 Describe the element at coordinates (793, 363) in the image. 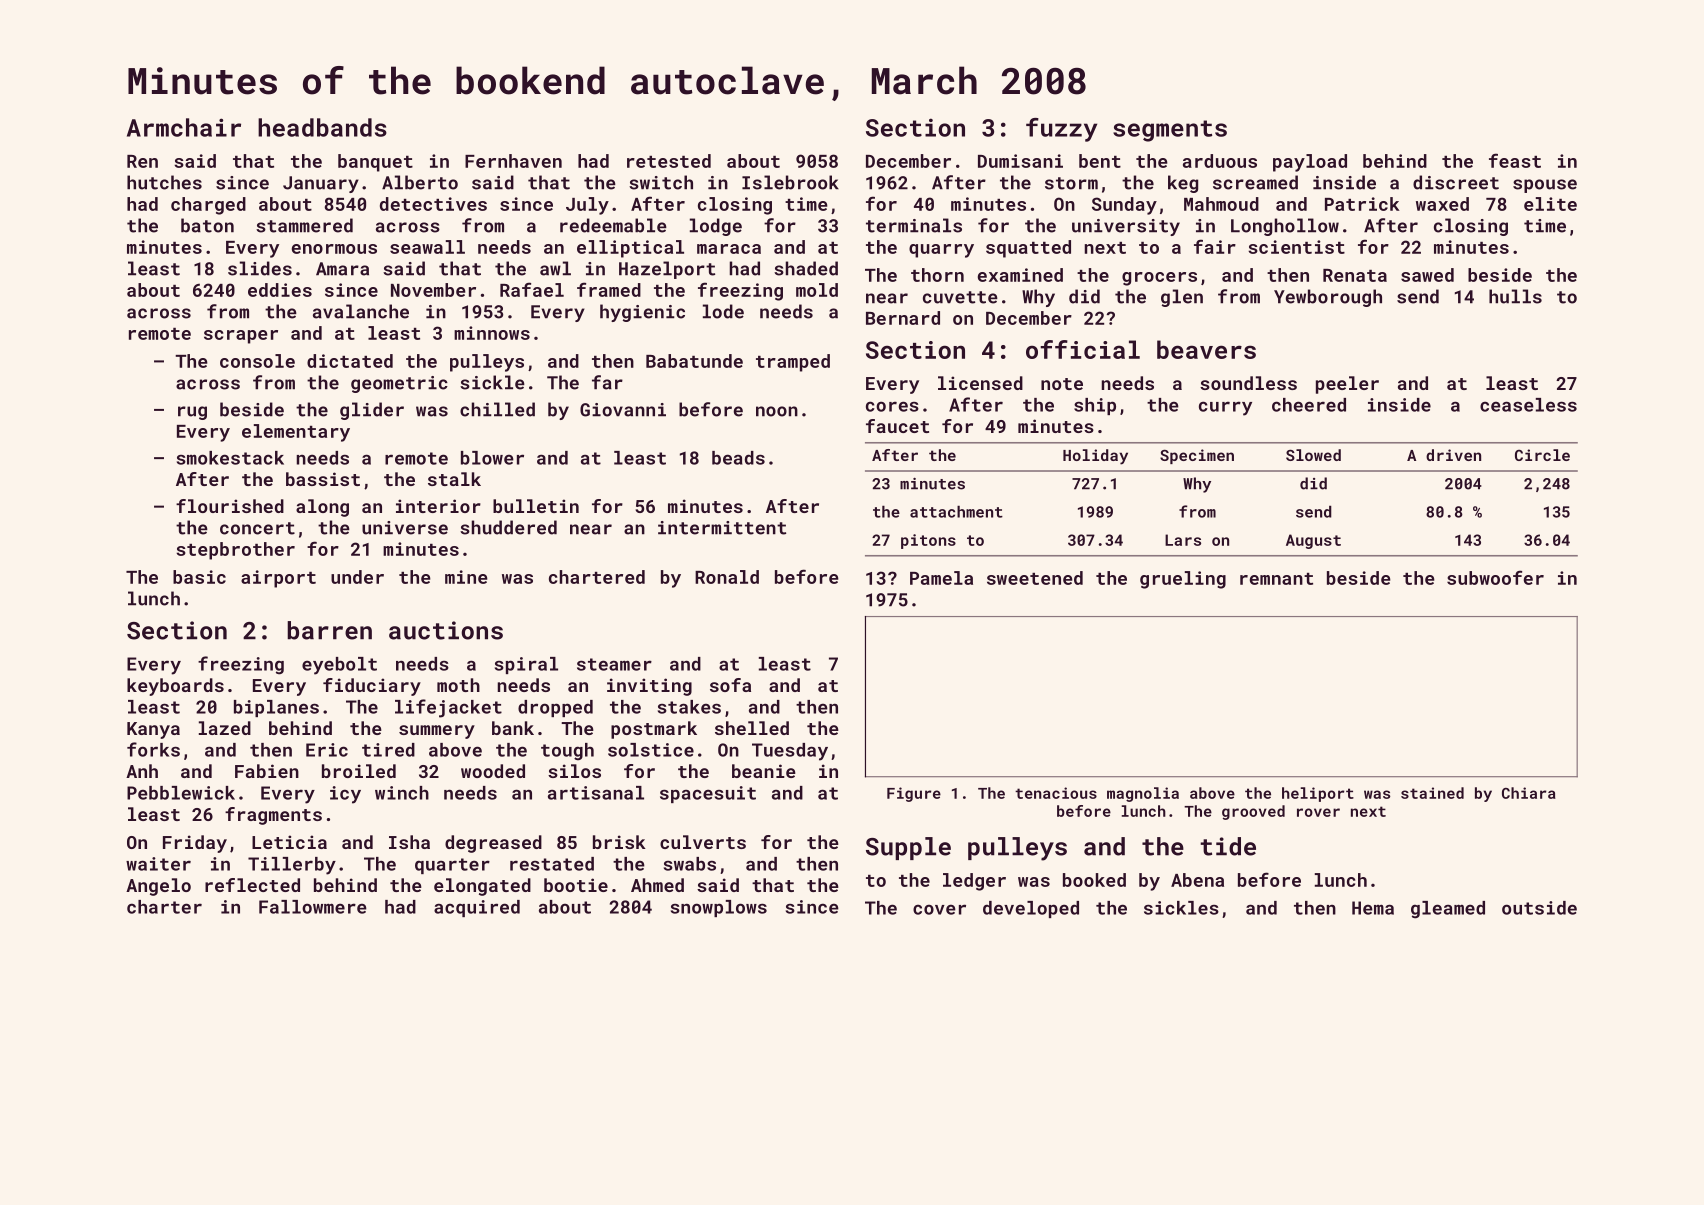

I see `tramped` at that location.
